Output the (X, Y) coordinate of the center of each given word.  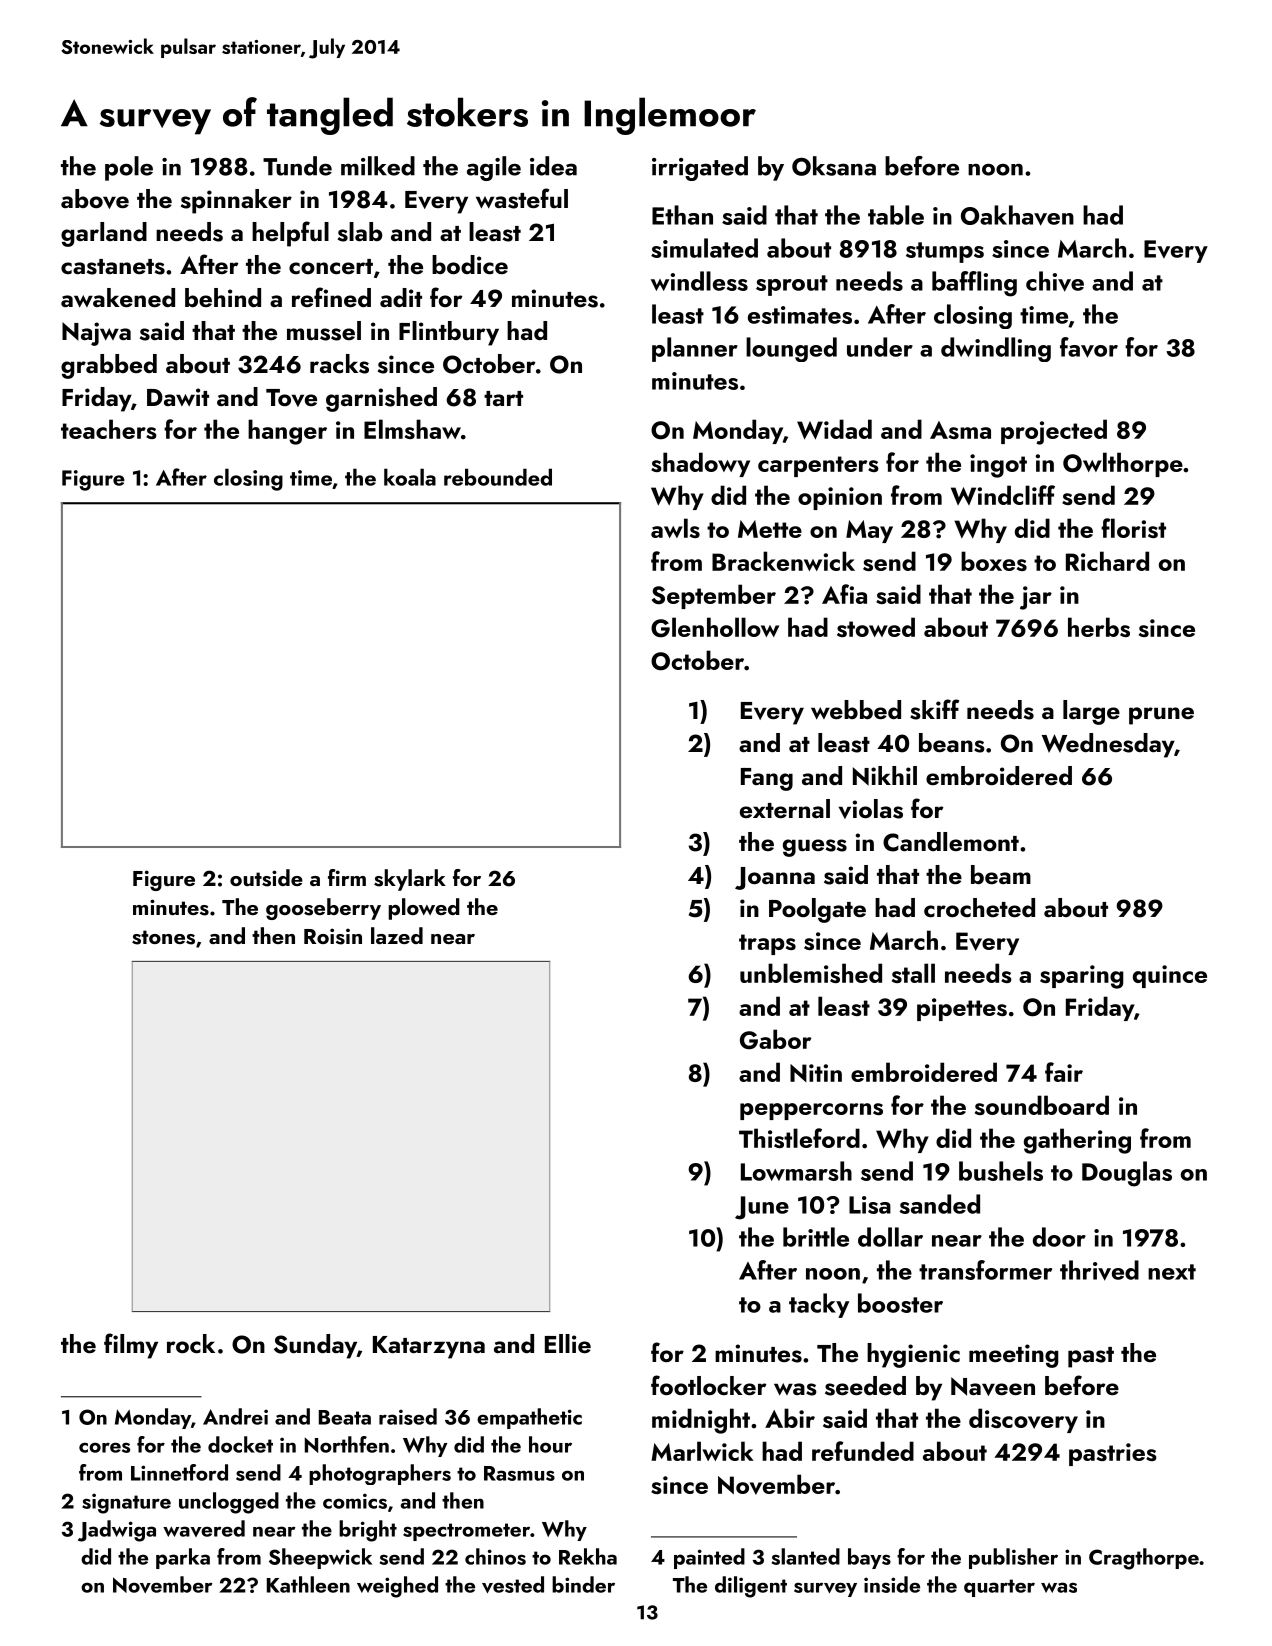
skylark (410, 880)
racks (339, 364)
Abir (790, 1418)
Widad (834, 429)
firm (347, 877)
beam (1001, 874)
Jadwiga (117, 1531)
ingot (998, 466)
